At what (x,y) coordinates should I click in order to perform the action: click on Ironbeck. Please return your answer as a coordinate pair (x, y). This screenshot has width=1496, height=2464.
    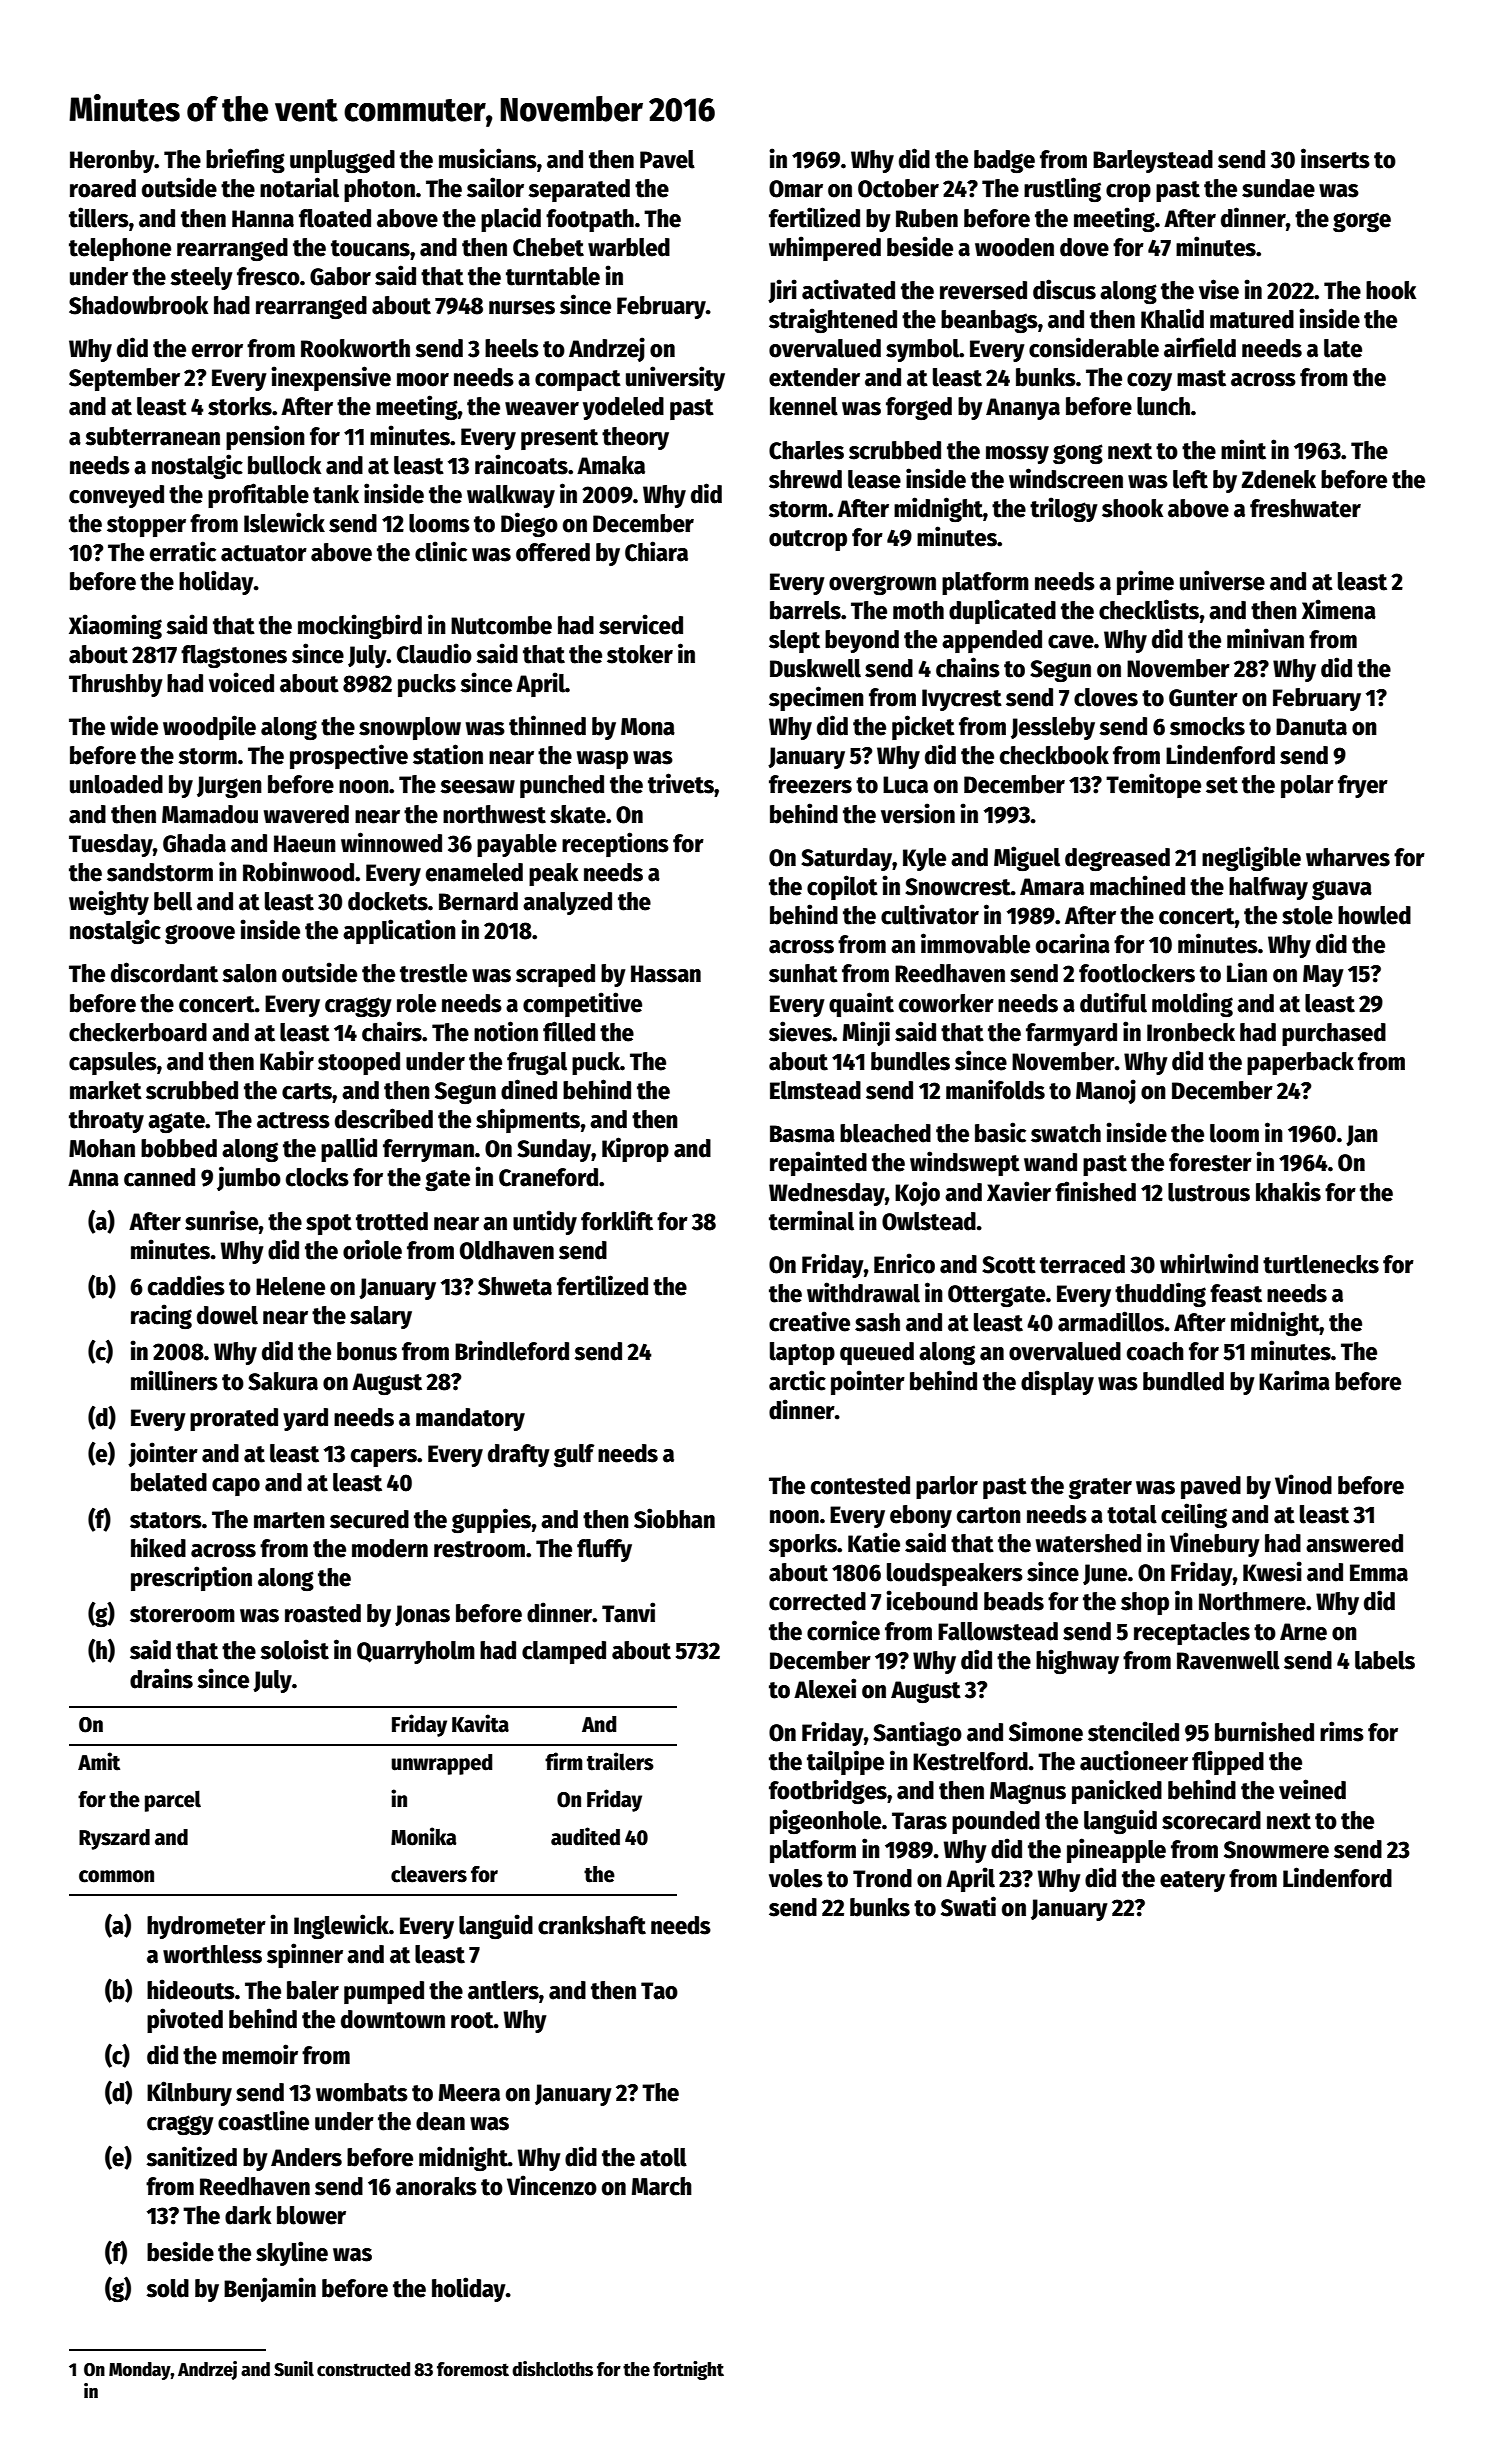
    Looking at the image, I should click on (1191, 1032).
